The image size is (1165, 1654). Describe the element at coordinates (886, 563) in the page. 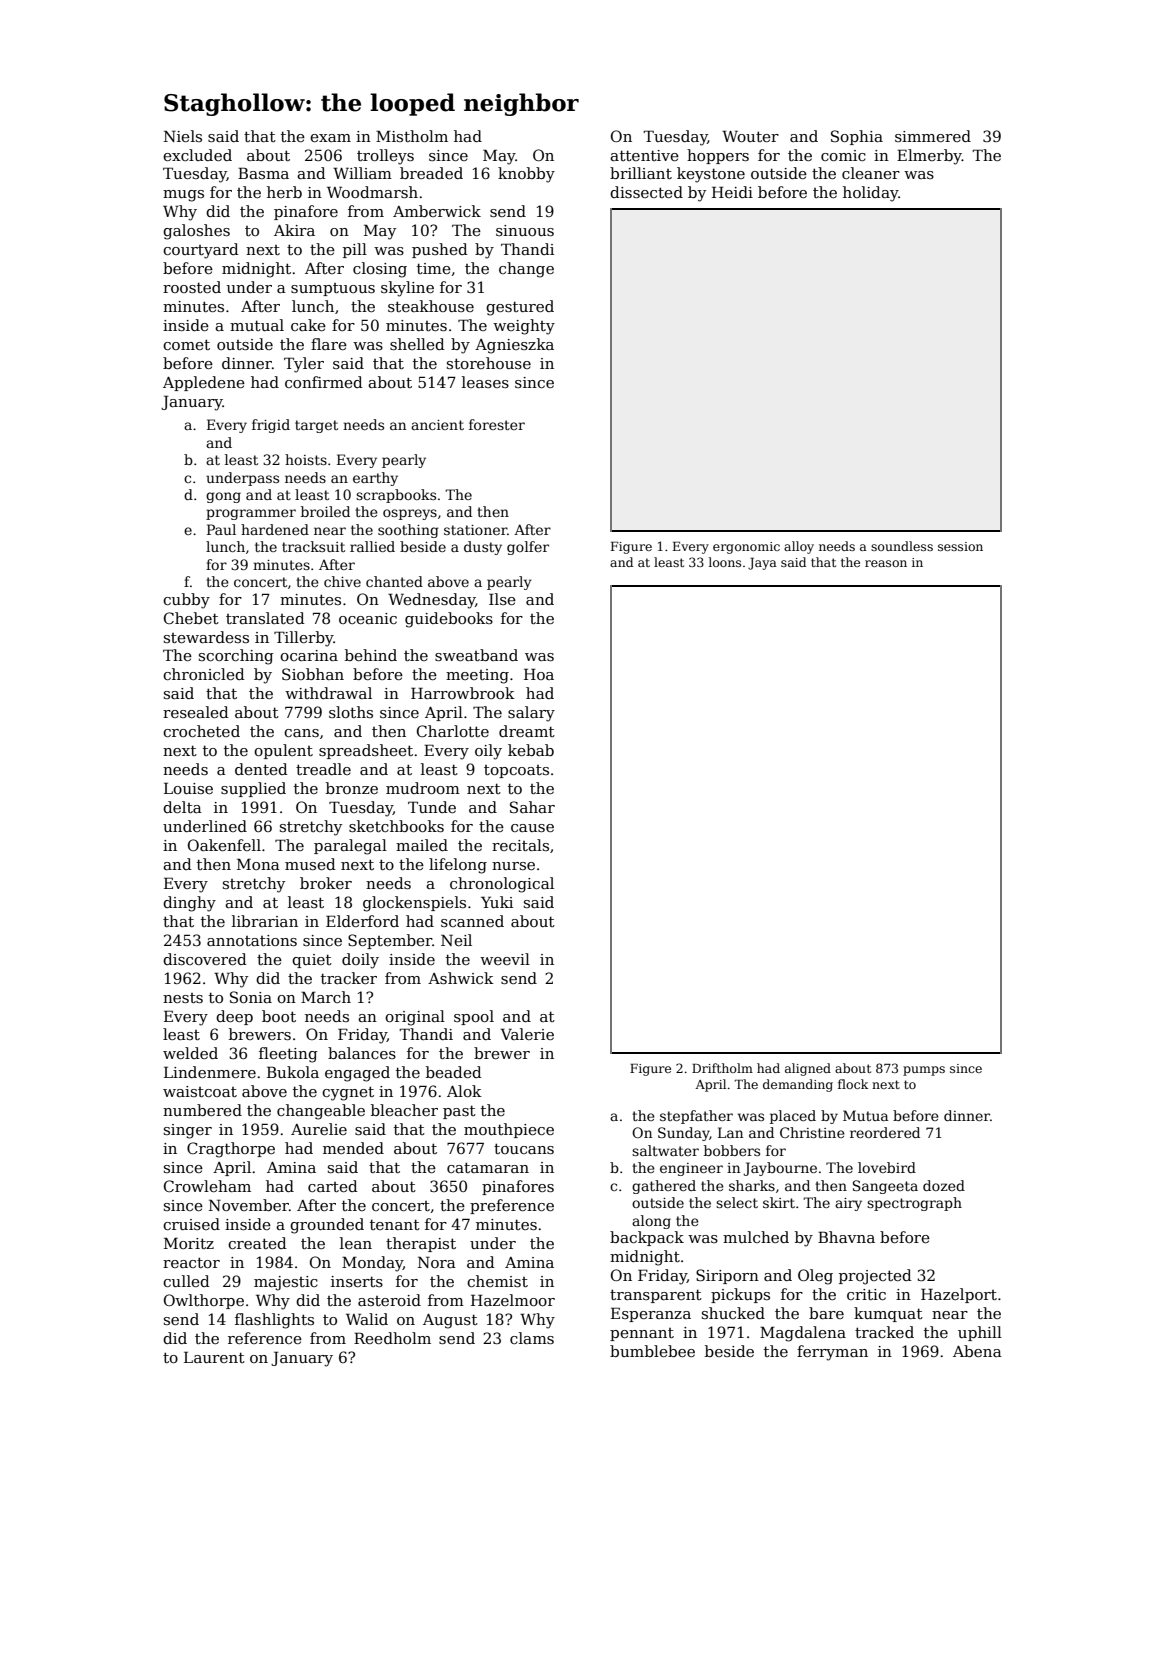

I see `reason` at that location.
